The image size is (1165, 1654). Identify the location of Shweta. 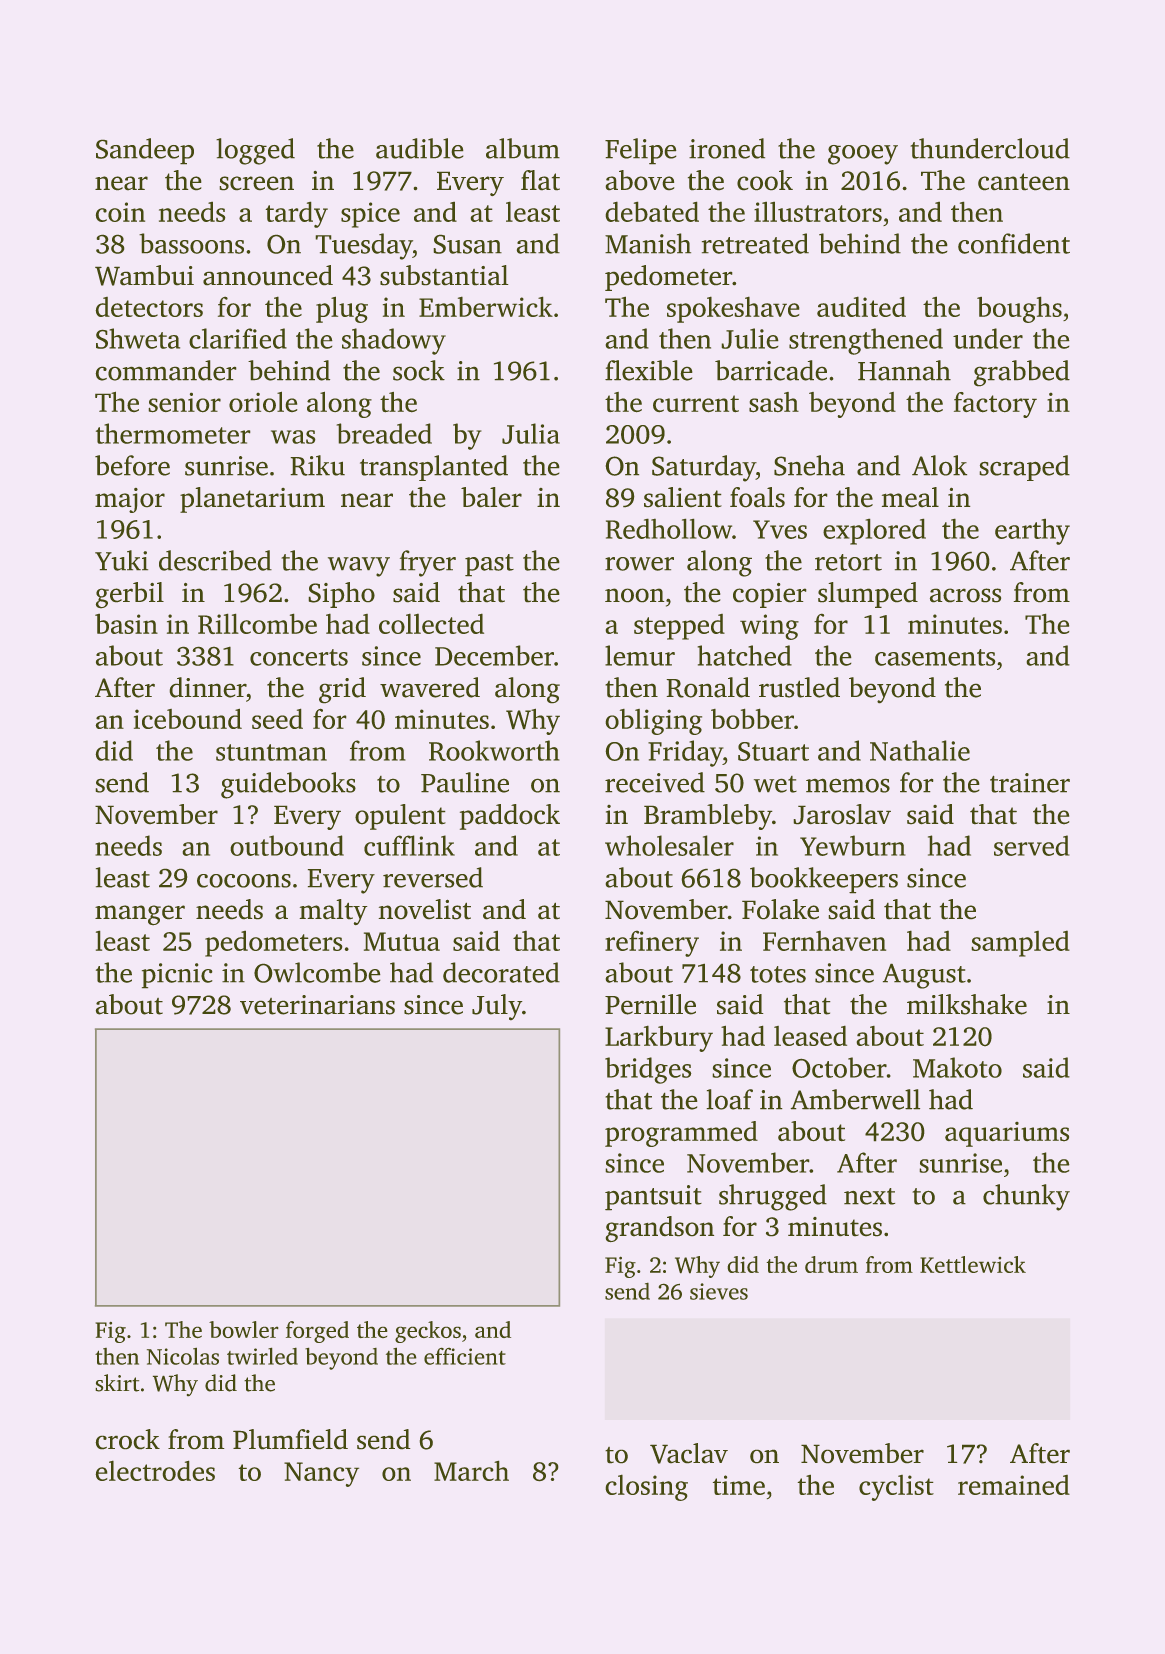
(138, 338).
